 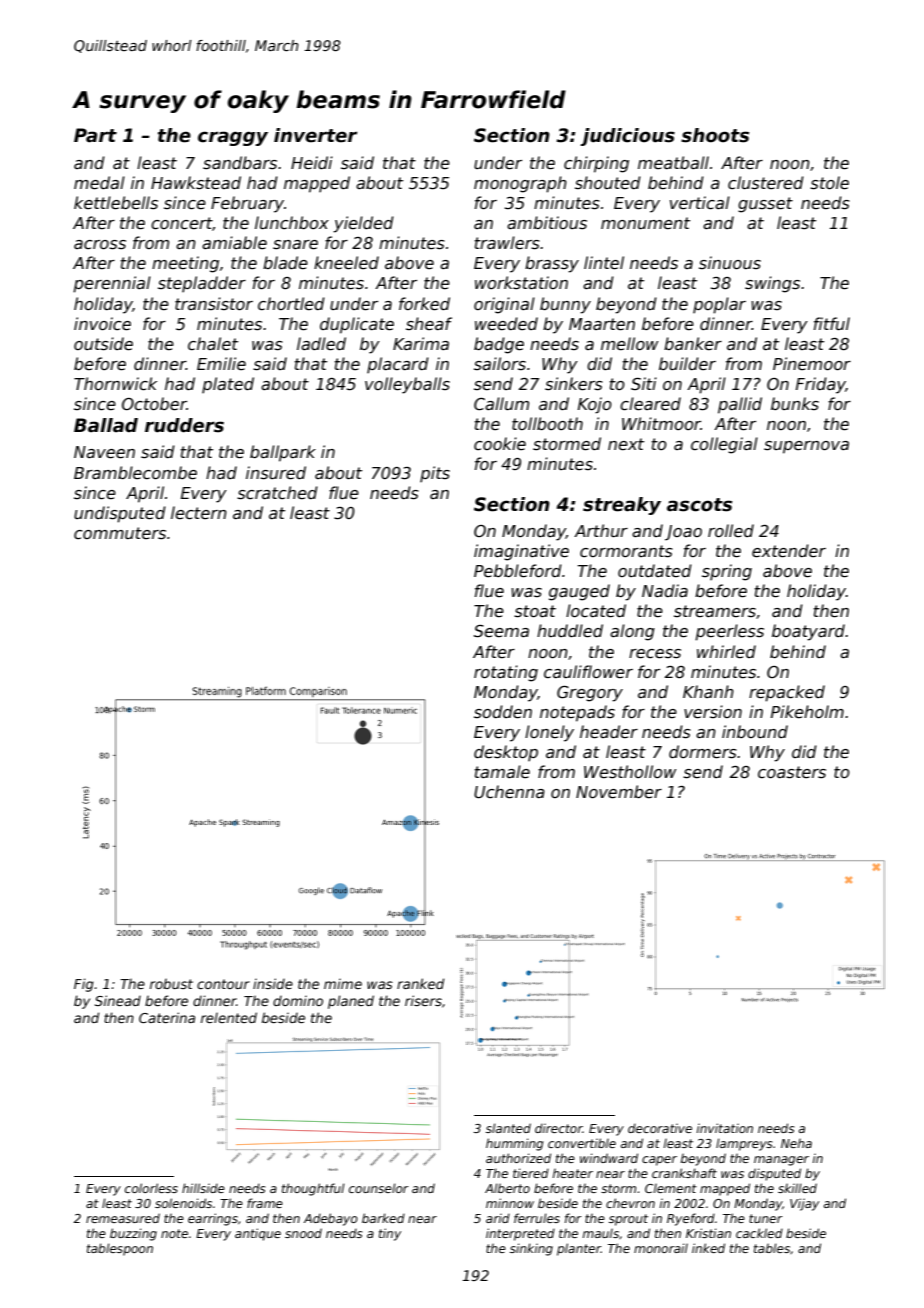 I want to click on counselor, so click(x=379, y=1188).
